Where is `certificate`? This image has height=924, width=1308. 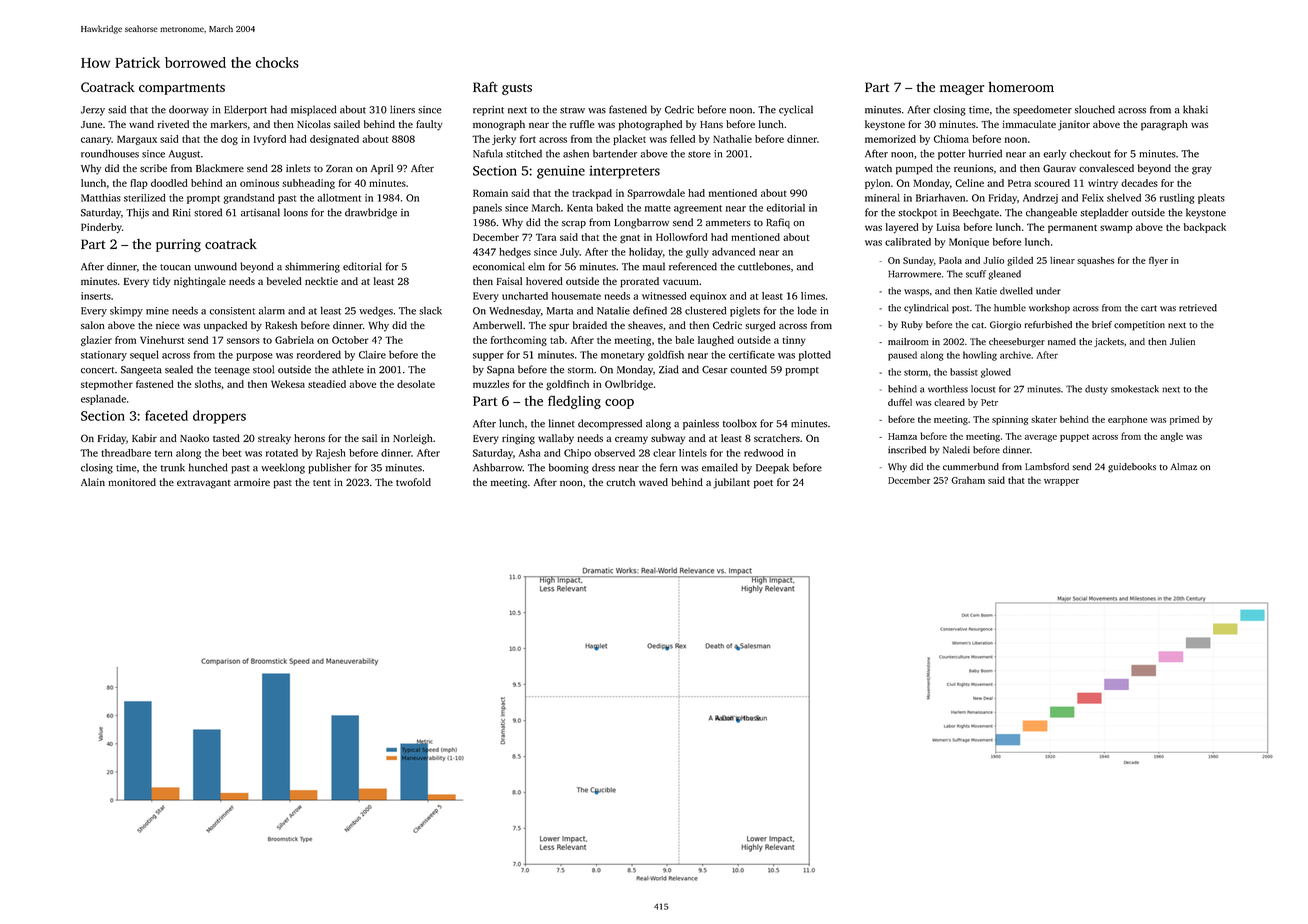
certificate is located at coordinates (752, 354).
